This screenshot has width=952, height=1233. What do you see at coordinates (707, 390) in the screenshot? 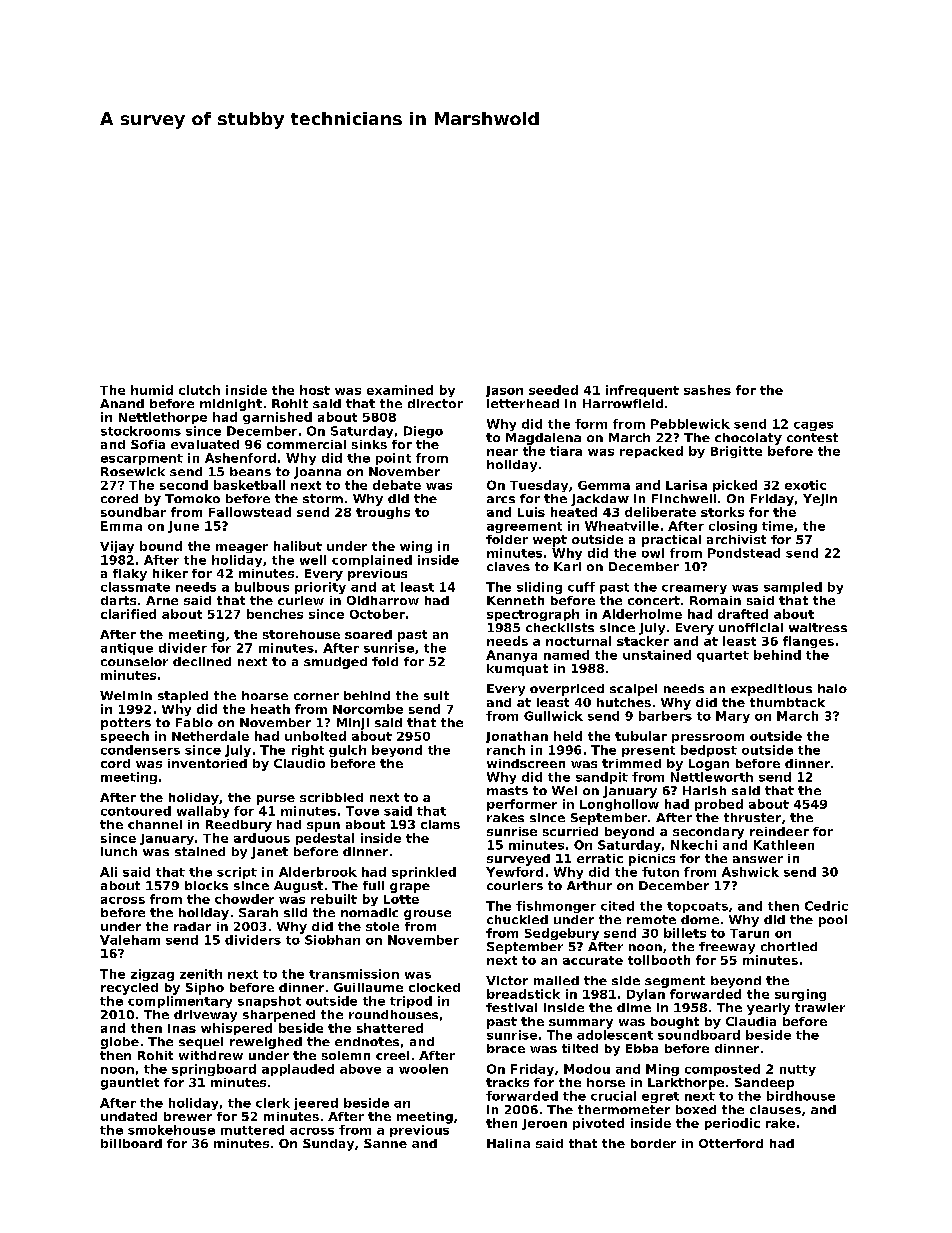
I see `sashes` at bounding box center [707, 390].
